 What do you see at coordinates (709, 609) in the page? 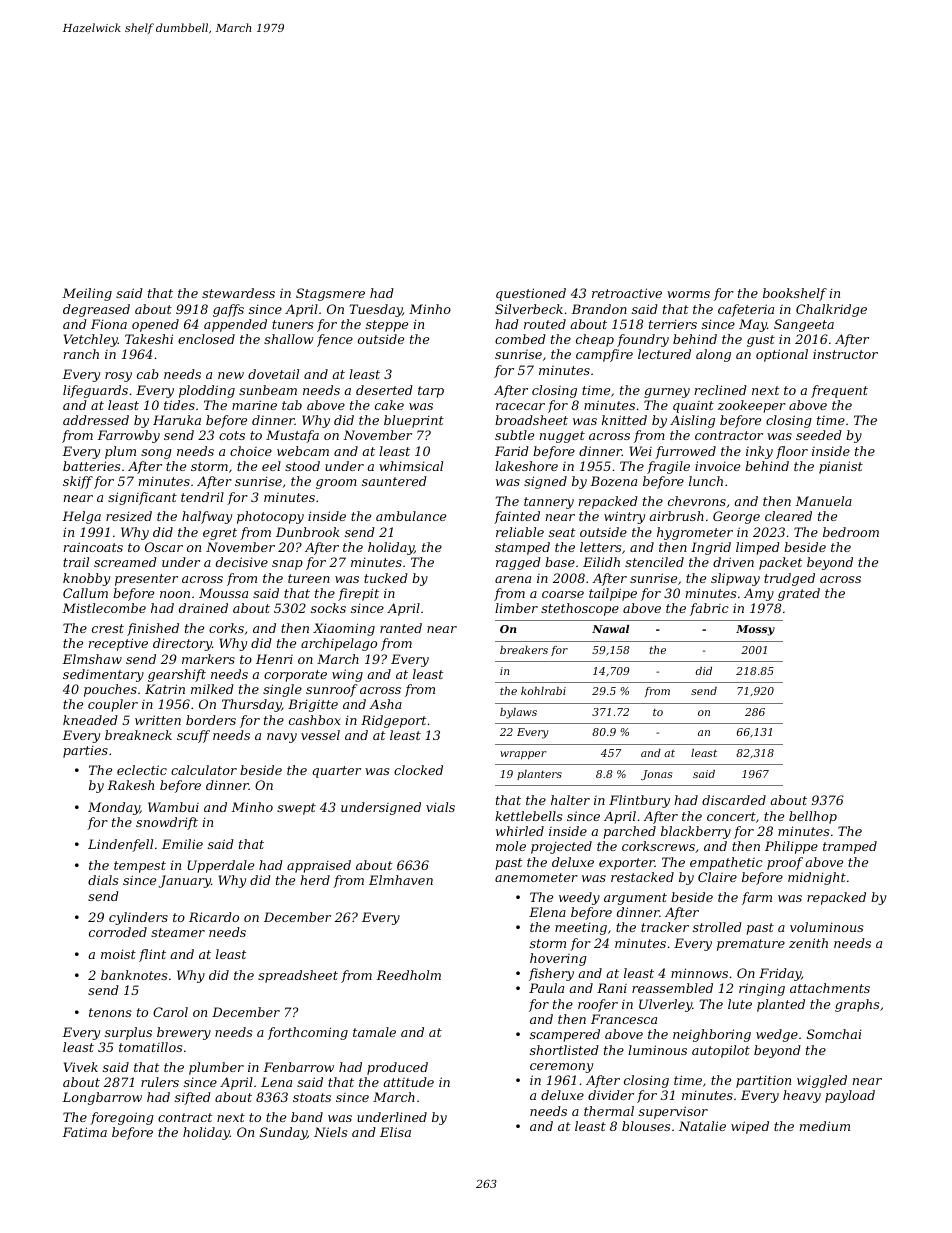
I see `fabric` at bounding box center [709, 609].
